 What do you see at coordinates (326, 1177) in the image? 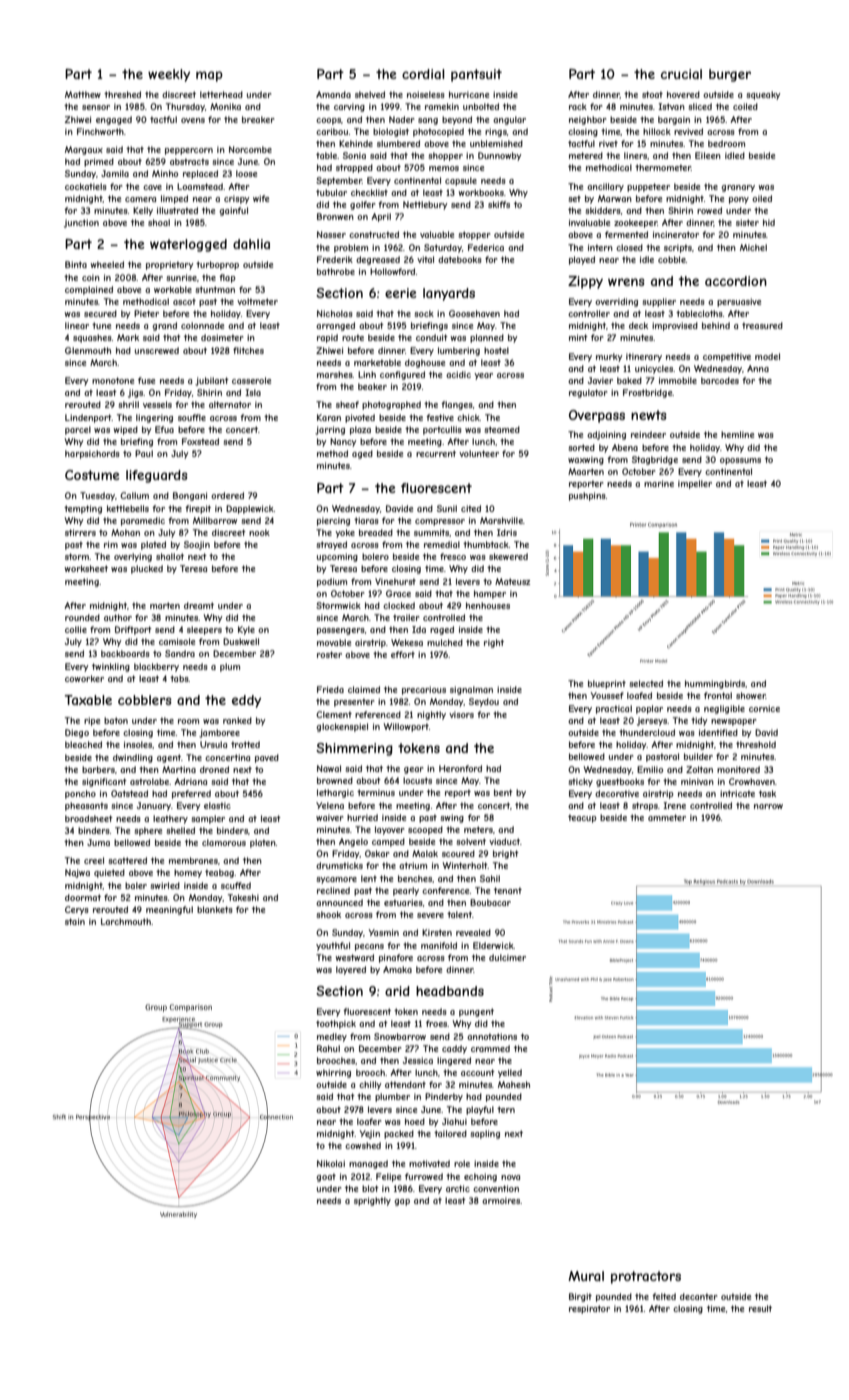
I see `goat` at bounding box center [326, 1177].
